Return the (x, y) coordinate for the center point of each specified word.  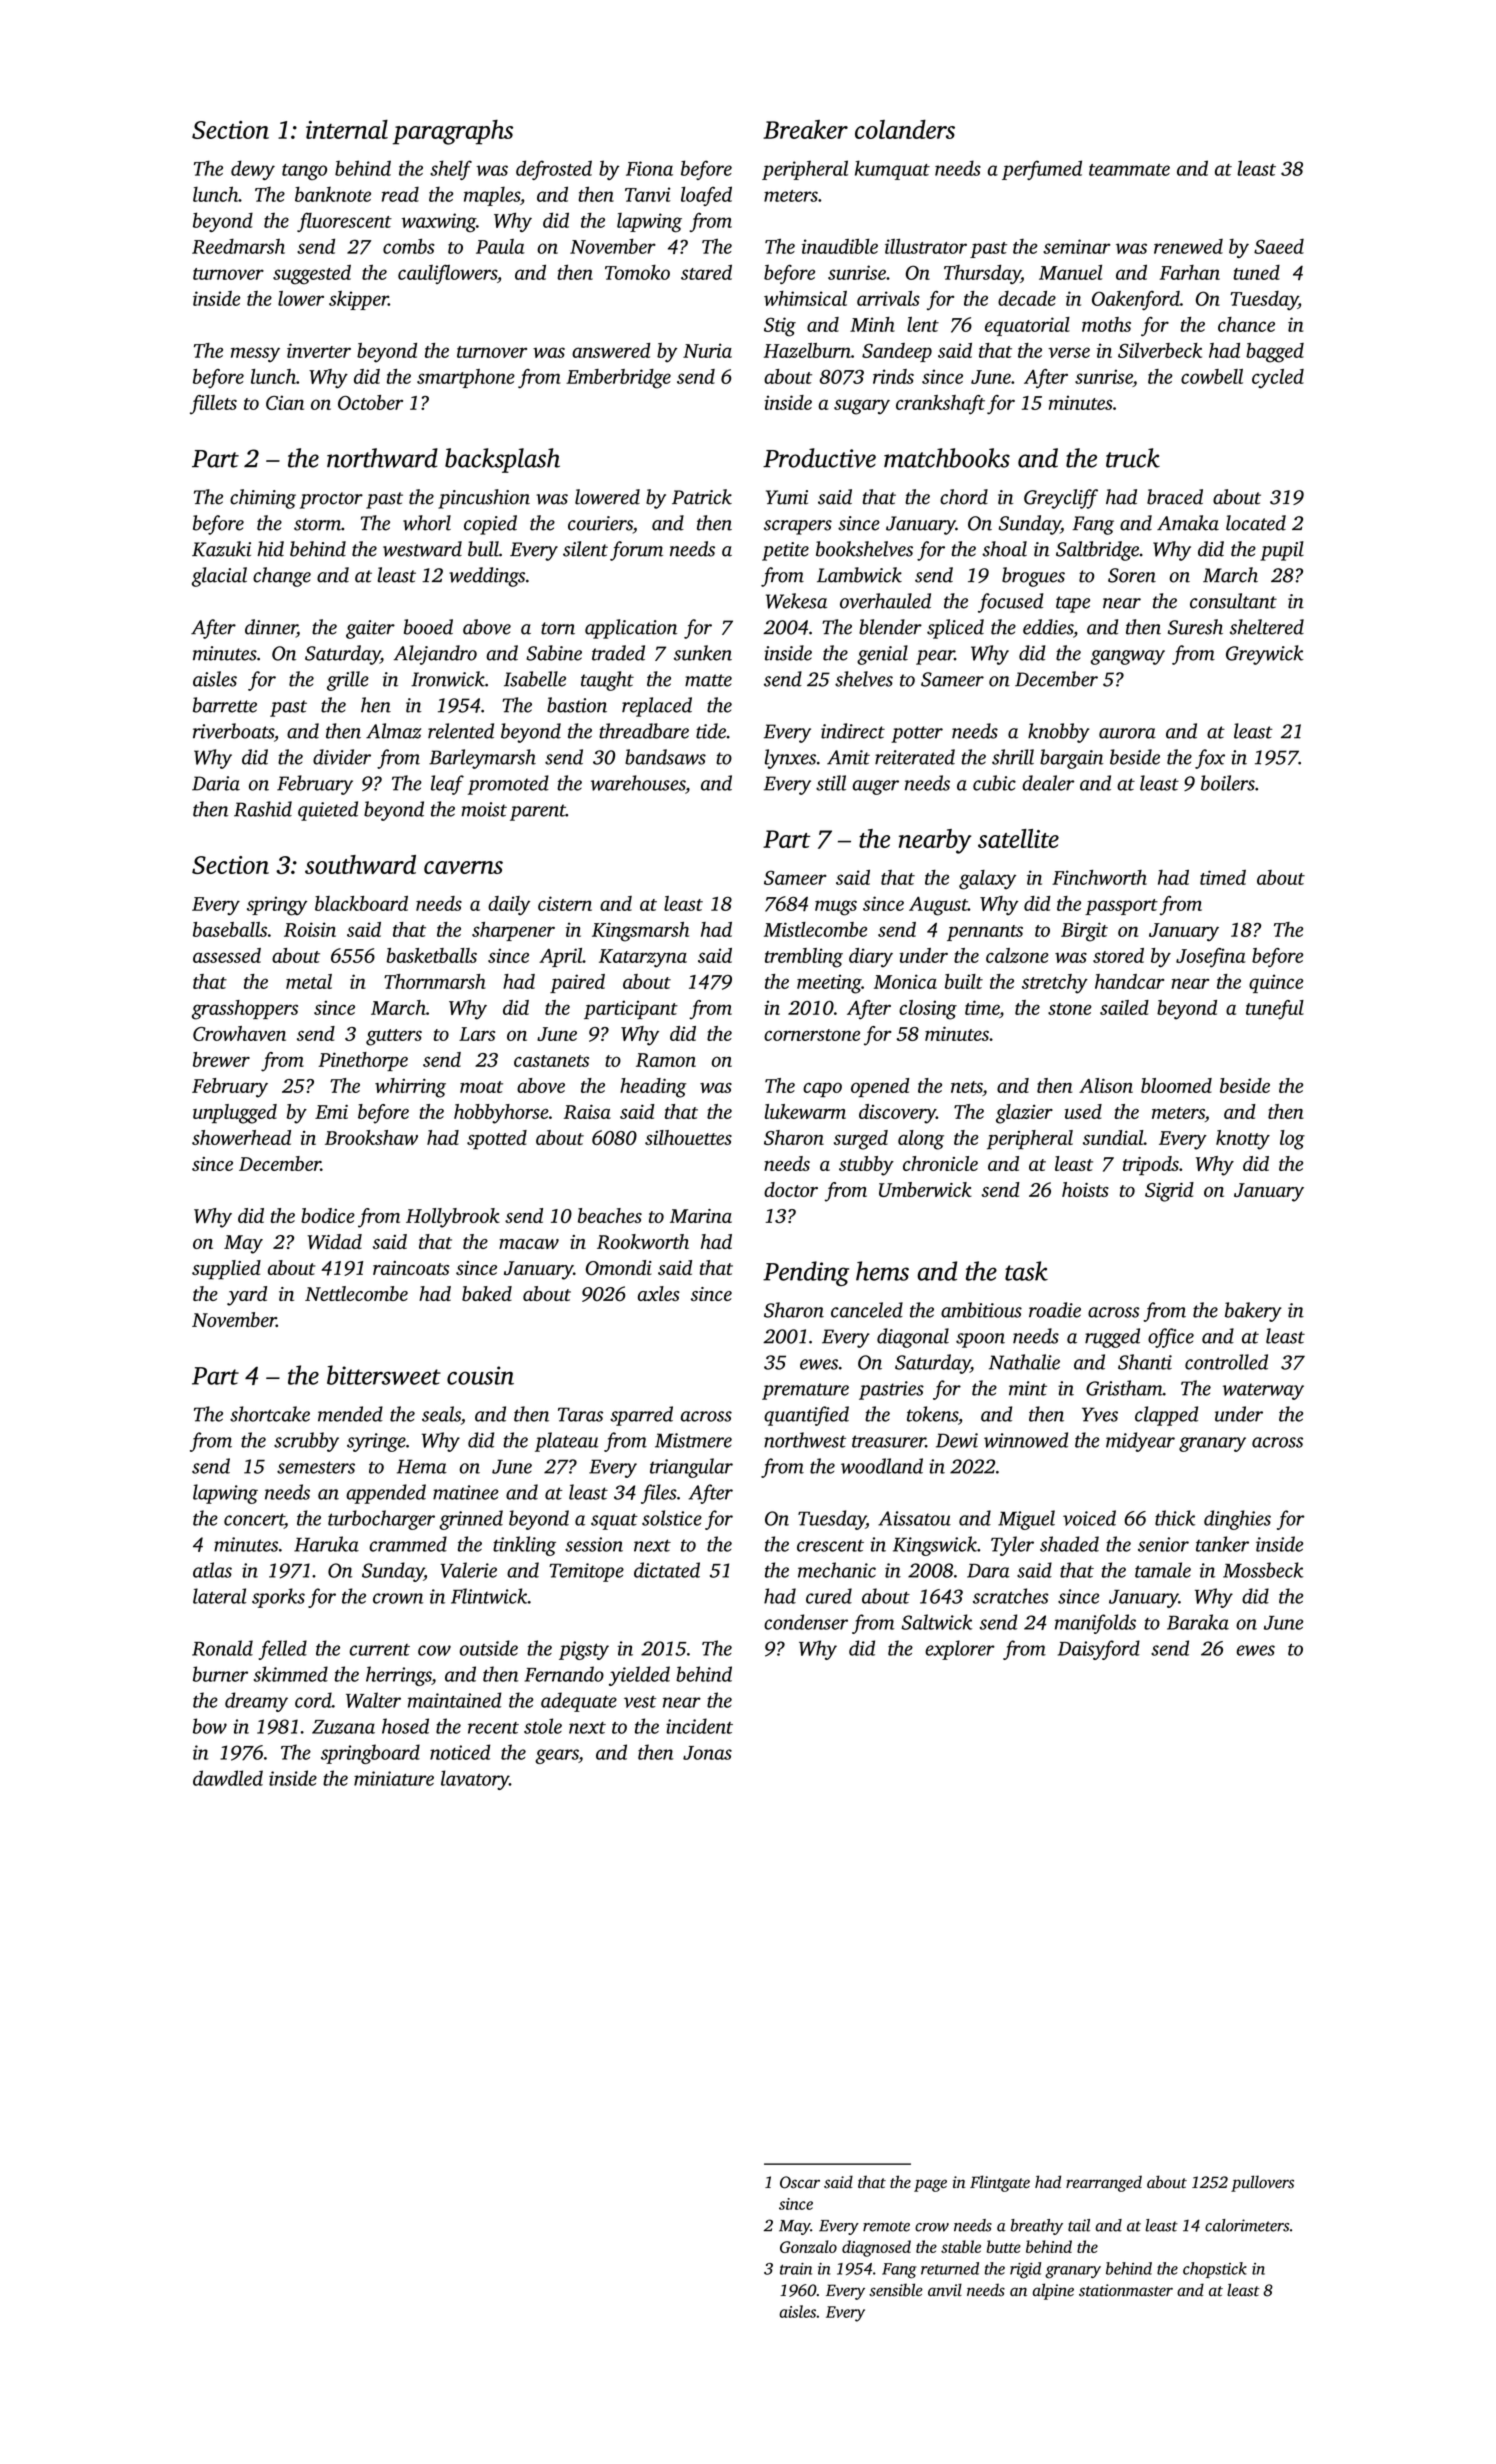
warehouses (638, 783)
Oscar (800, 2182)
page (930, 2185)
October (370, 402)
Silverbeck (1160, 350)
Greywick (1265, 655)
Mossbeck (1263, 1570)
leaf (447, 785)
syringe (376, 1442)
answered (611, 350)
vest (640, 1702)
